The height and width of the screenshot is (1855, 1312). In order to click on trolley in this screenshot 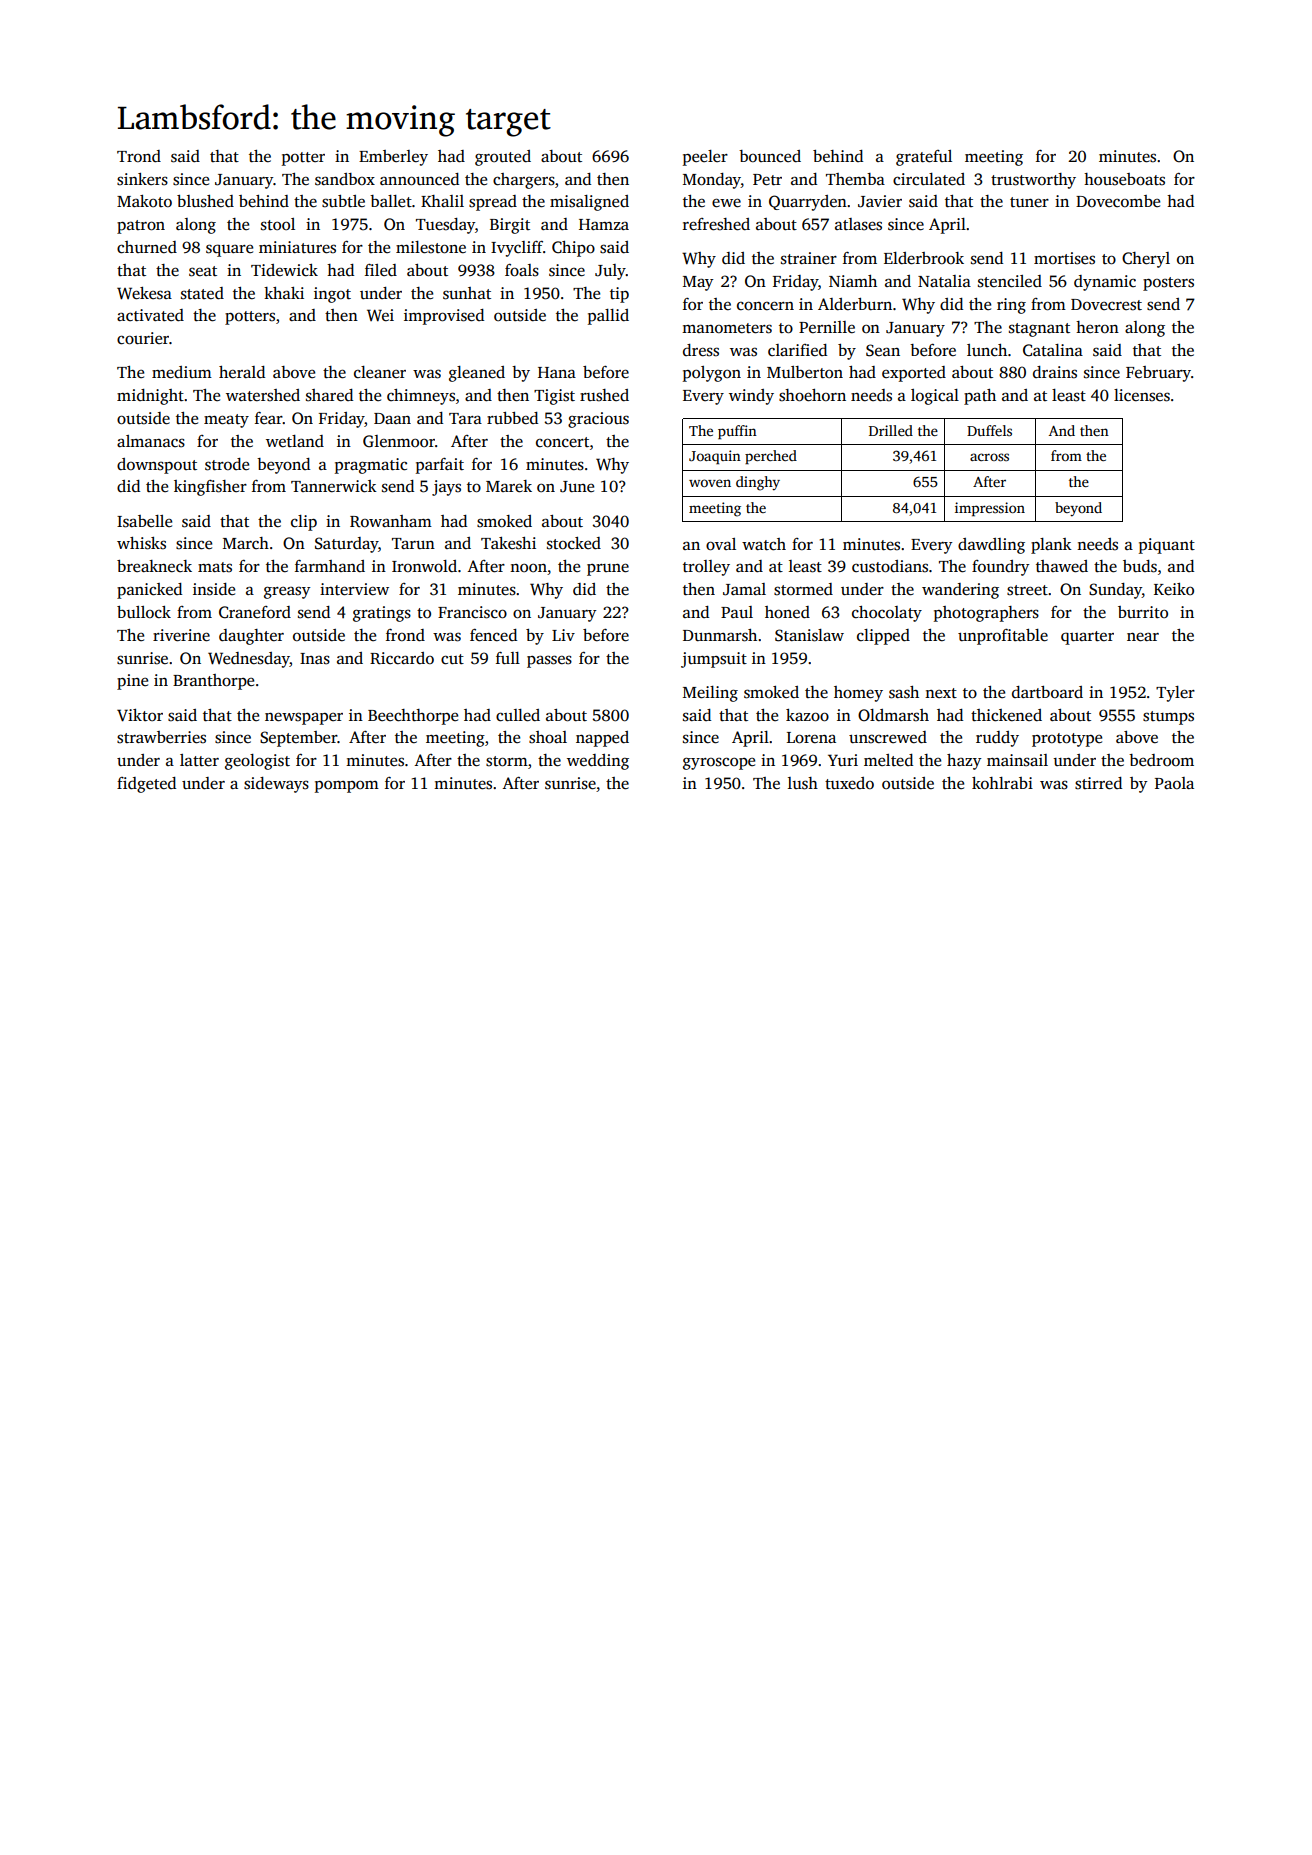, I will do `click(706, 568)`.
